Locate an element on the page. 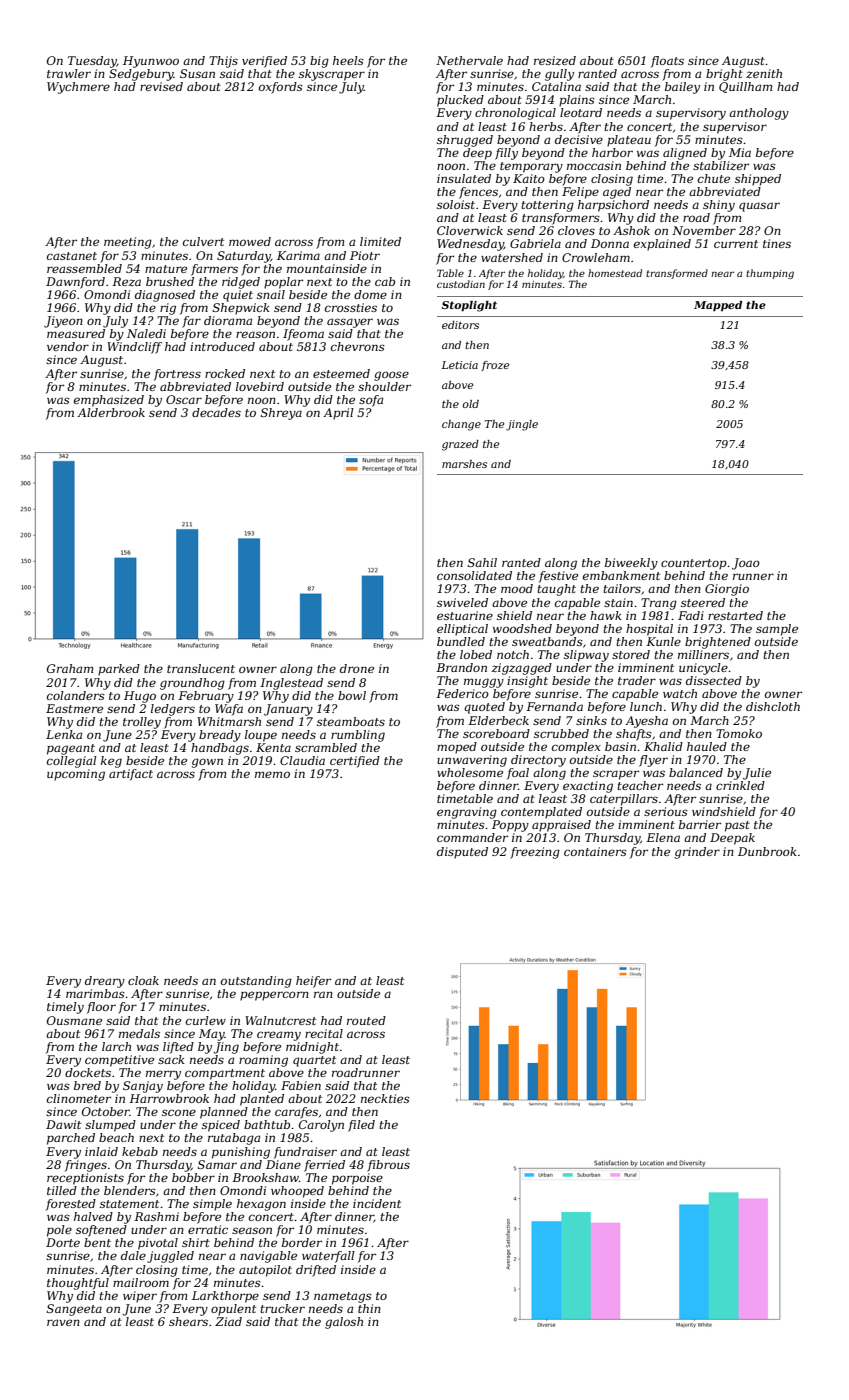 This document has height=1400, width=849. bred is located at coordinates (87, 1085).
